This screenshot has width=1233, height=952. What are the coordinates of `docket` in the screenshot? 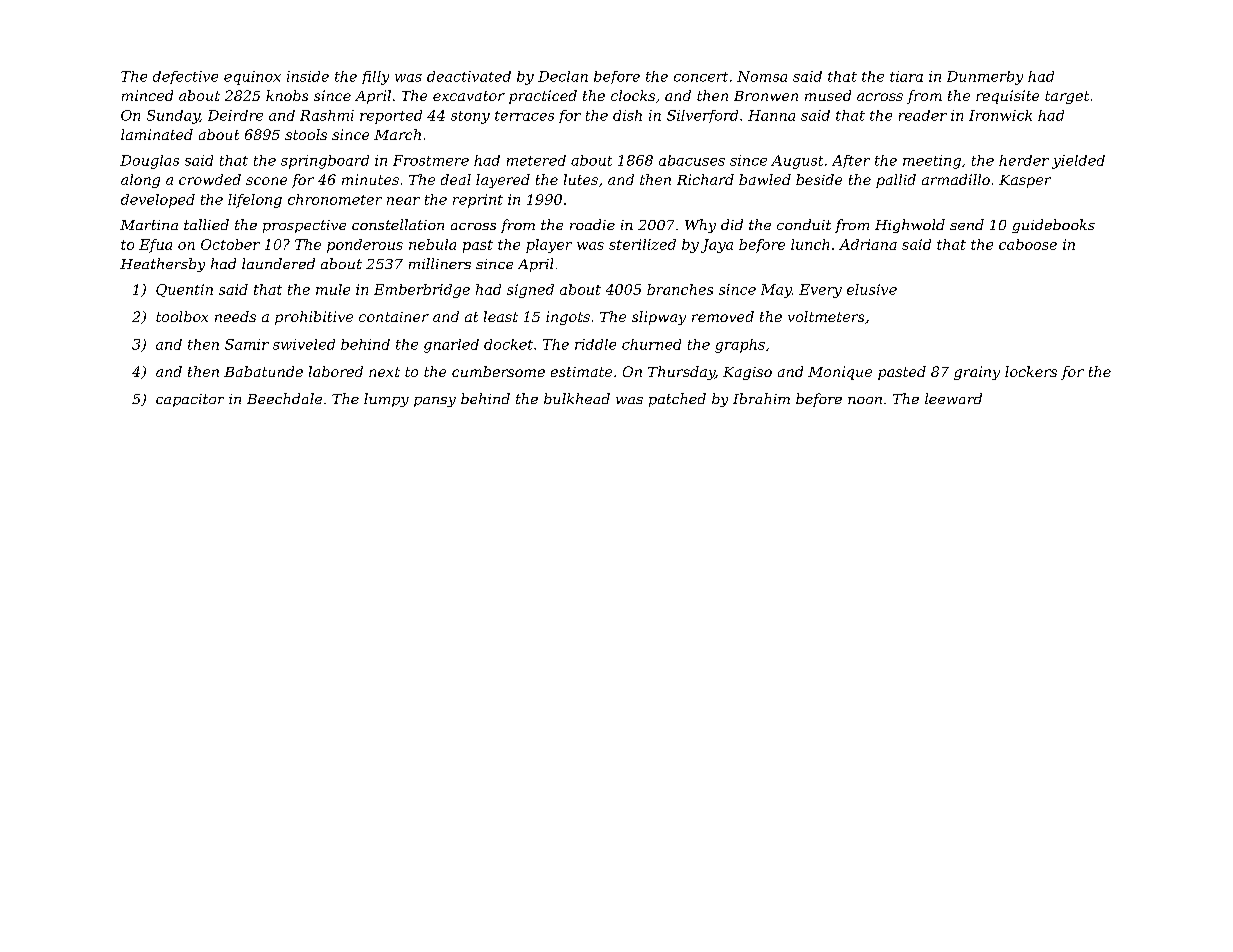 It's located at (508, 344).
